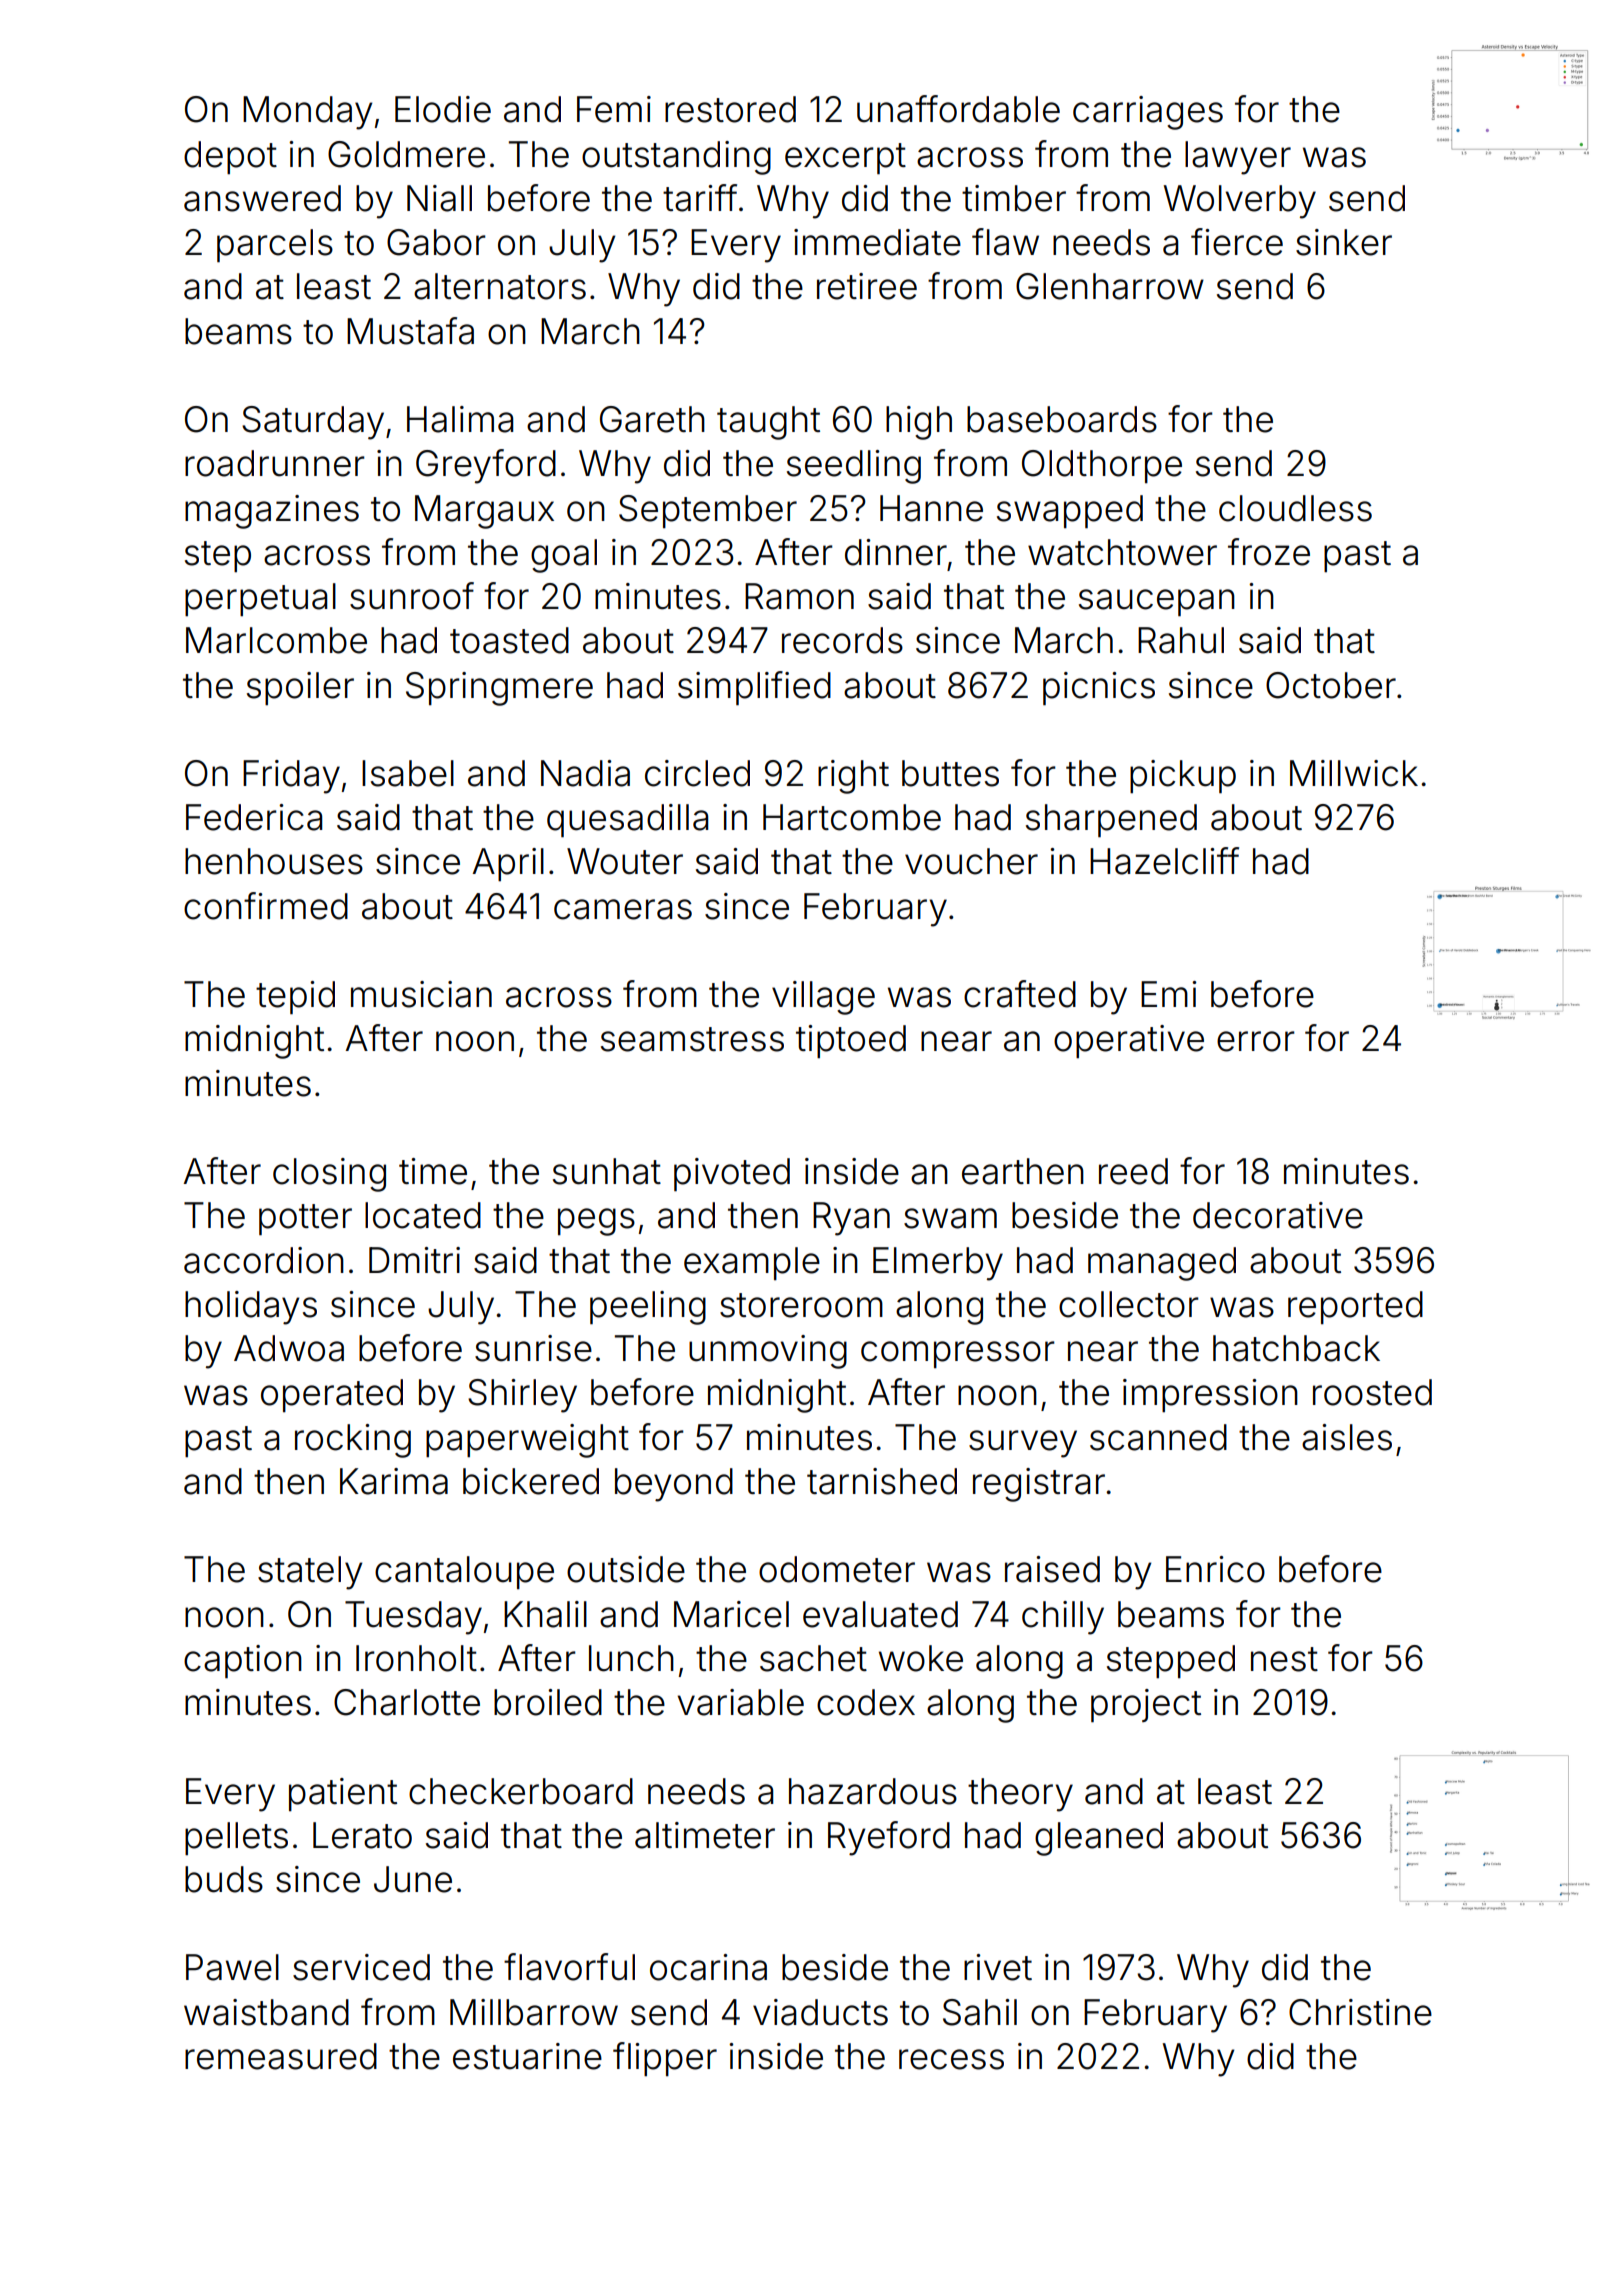 The width and height of the image is (1620, 2292). What do you see at coordinates (1256, 1041) in the image?
I see `error` at bounding box center [1256, 1041].
